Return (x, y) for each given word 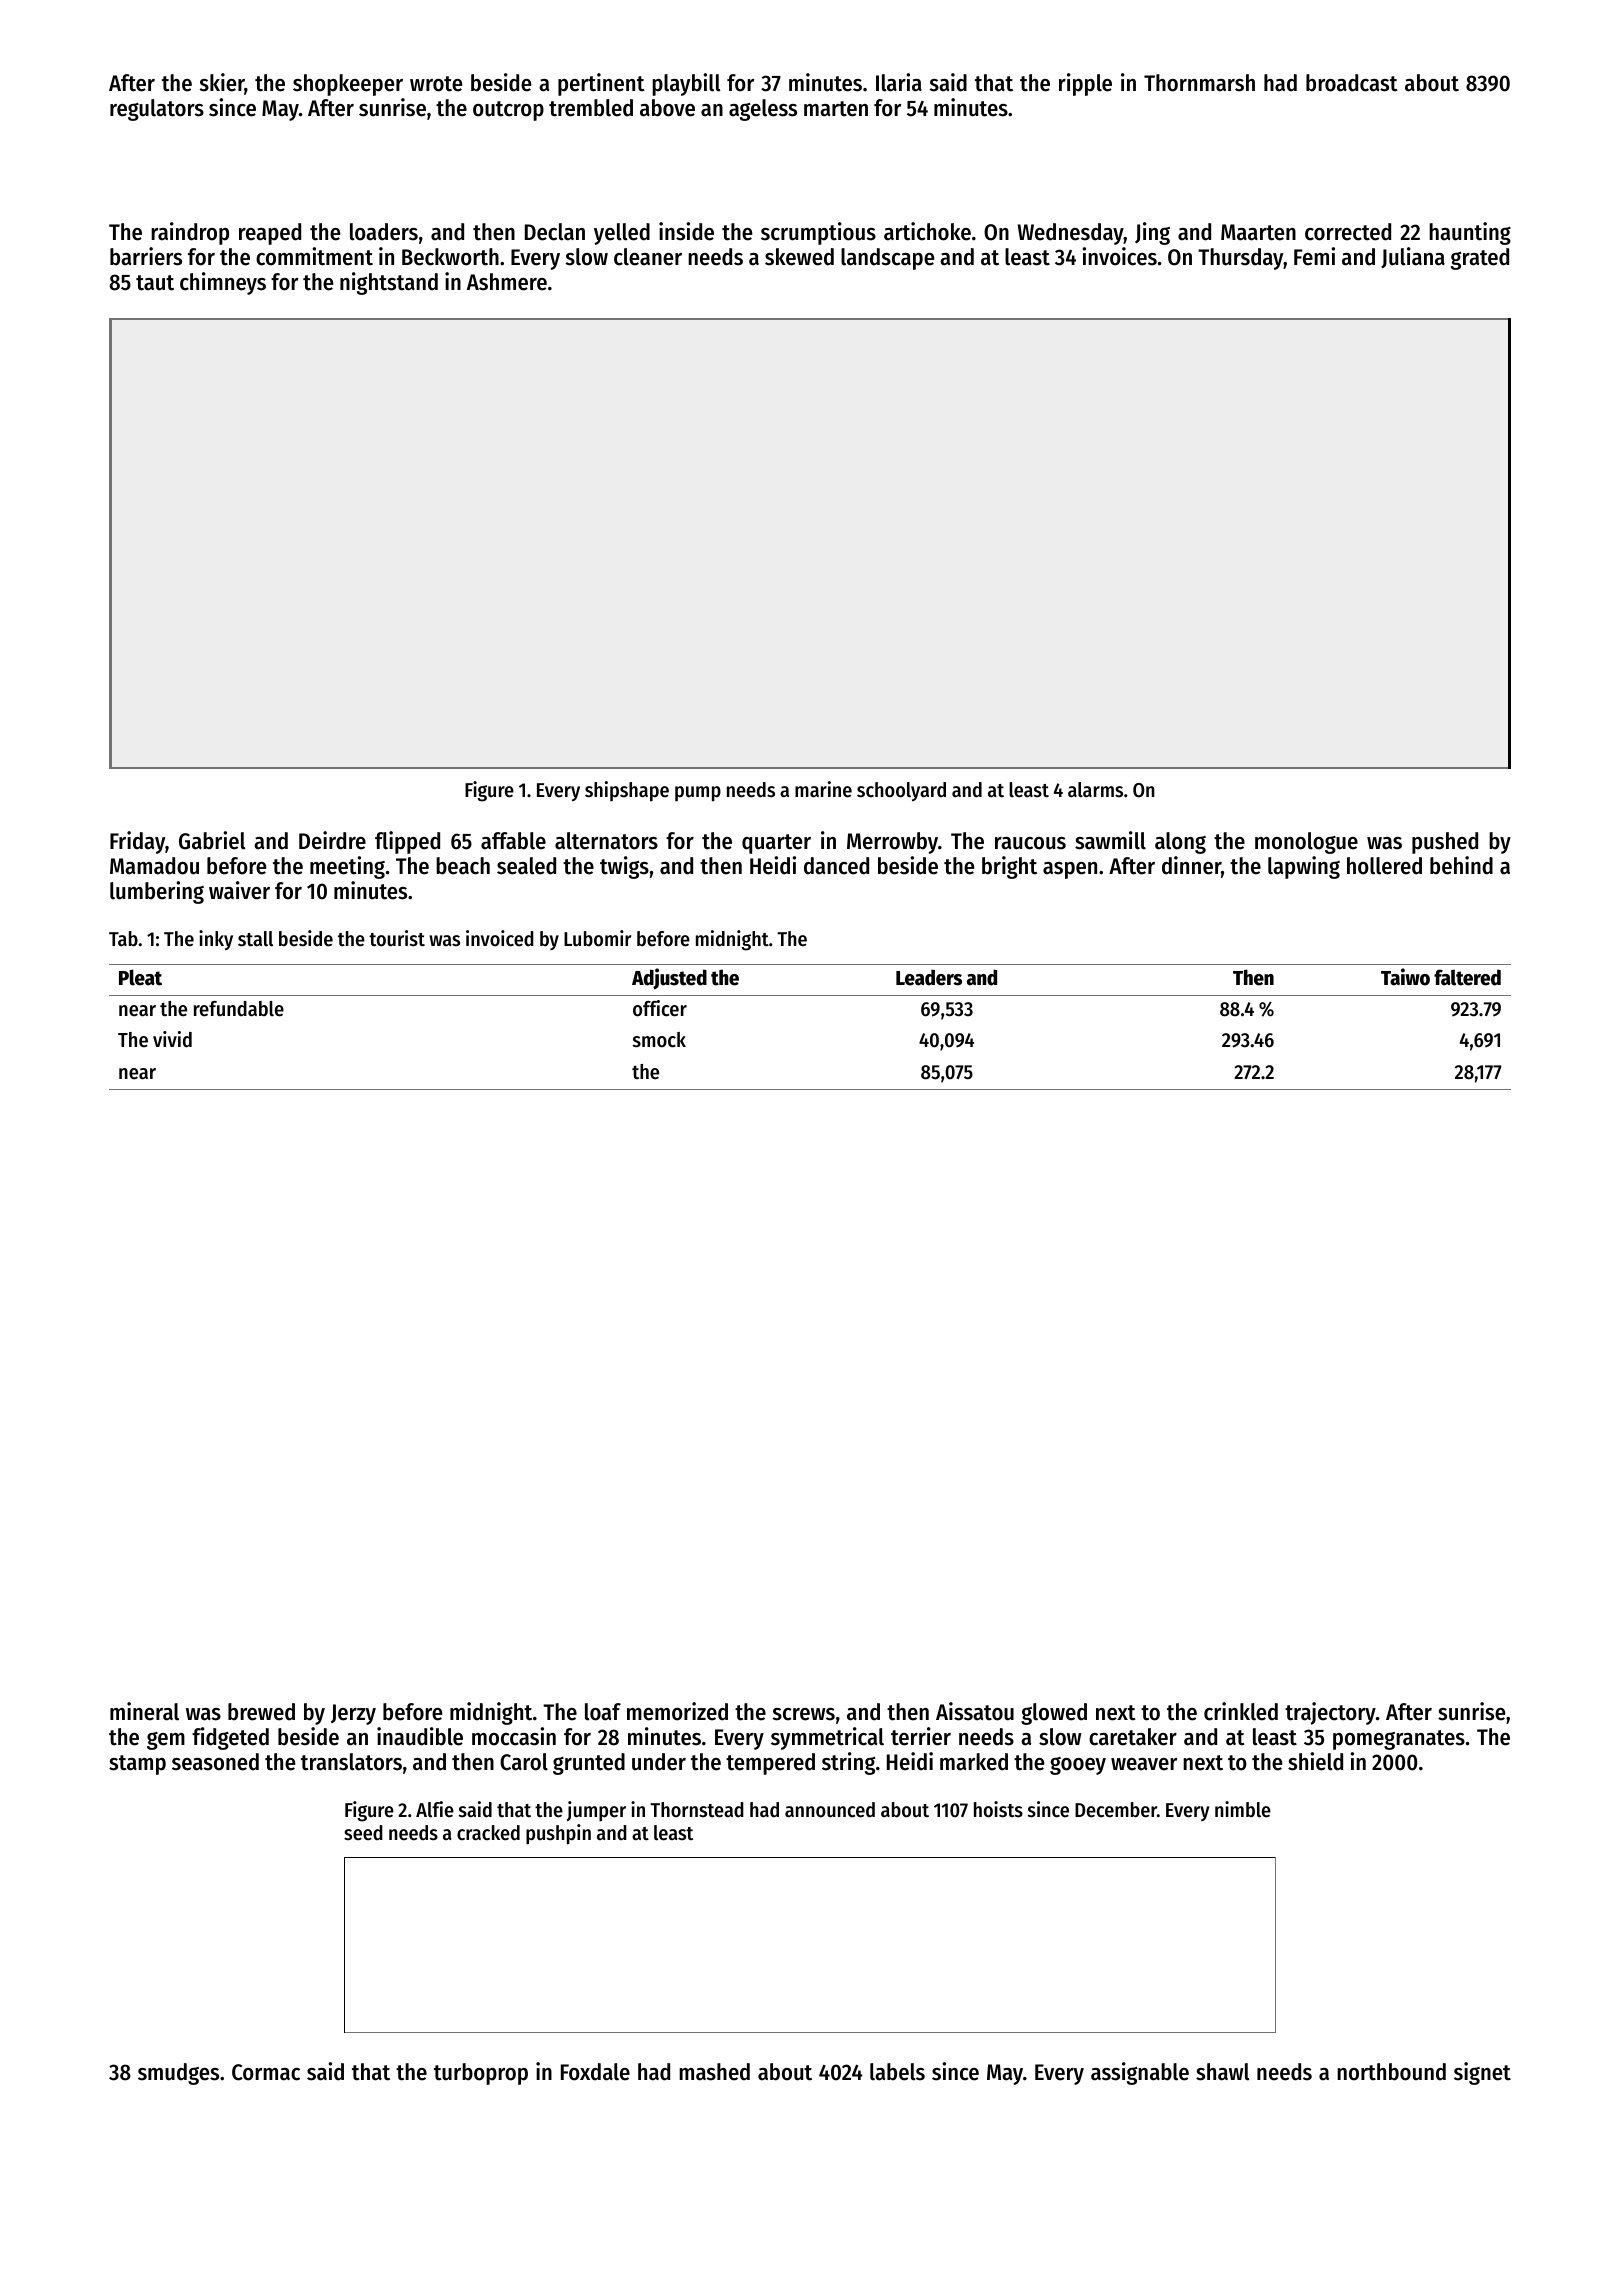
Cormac (266, 2072)
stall (255, 939)
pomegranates (1399, 1740)
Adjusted (669, 979)
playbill (686, 84)
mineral (144, 1711)
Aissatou (975, 1711)
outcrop (508, 111)
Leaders (929, 977)
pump (698, 794)
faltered (1467, 977)
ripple (1085, 84)
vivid (172, 1039)
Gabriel (212, 840)
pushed (1445, 843)
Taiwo (1405, 977)
